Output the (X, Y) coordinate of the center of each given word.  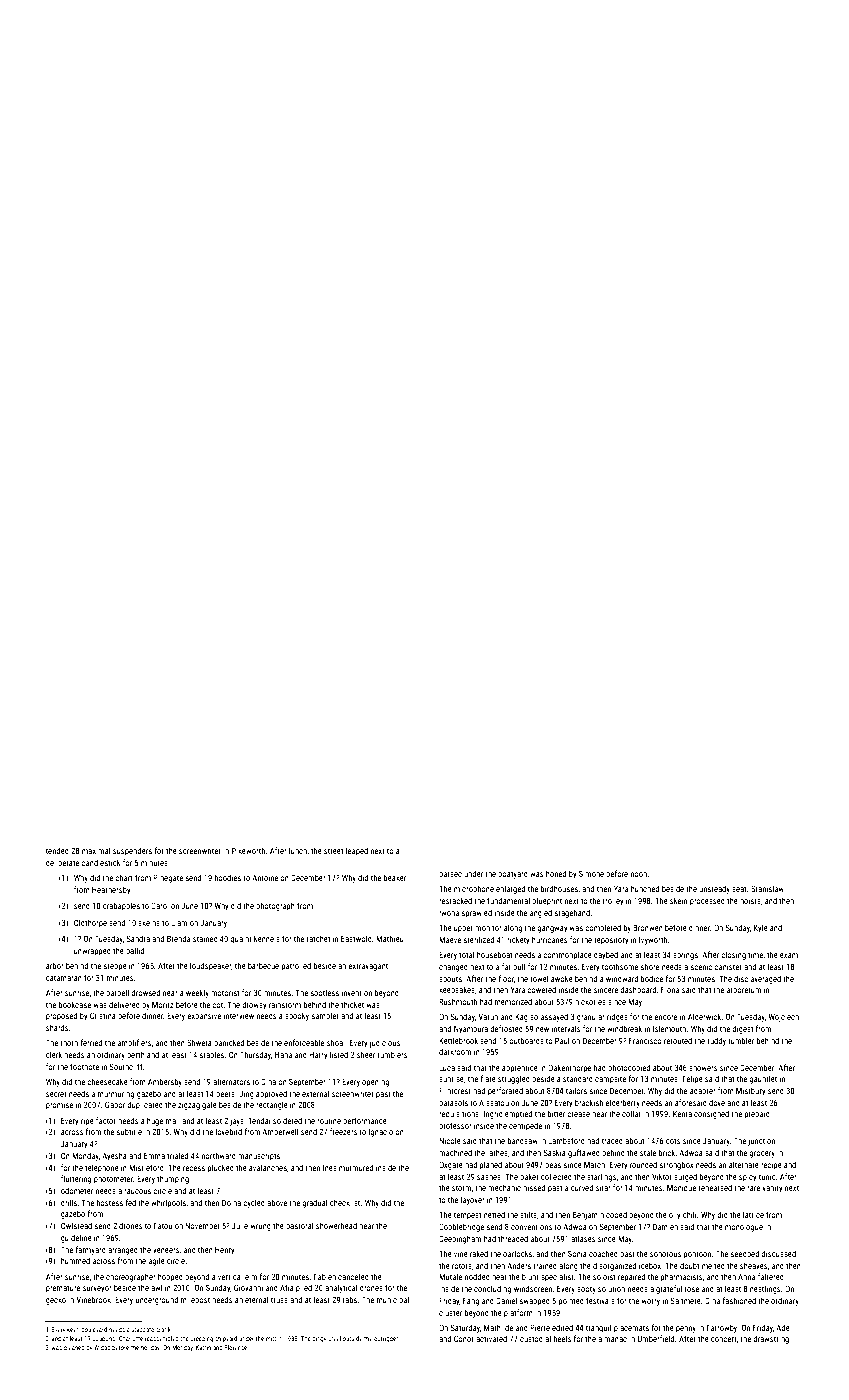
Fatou (163, 1225)
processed (707, 902)
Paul (562, 1040)
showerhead (336, 1225)
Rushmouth (458, 1001)
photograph (275, 906)
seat (739, 889)
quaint (241, 940)
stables (212, 1054)
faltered (771, 1276)
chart (124, 877)
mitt (271, 1338)
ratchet (318, 938)
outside (353, 1338)
